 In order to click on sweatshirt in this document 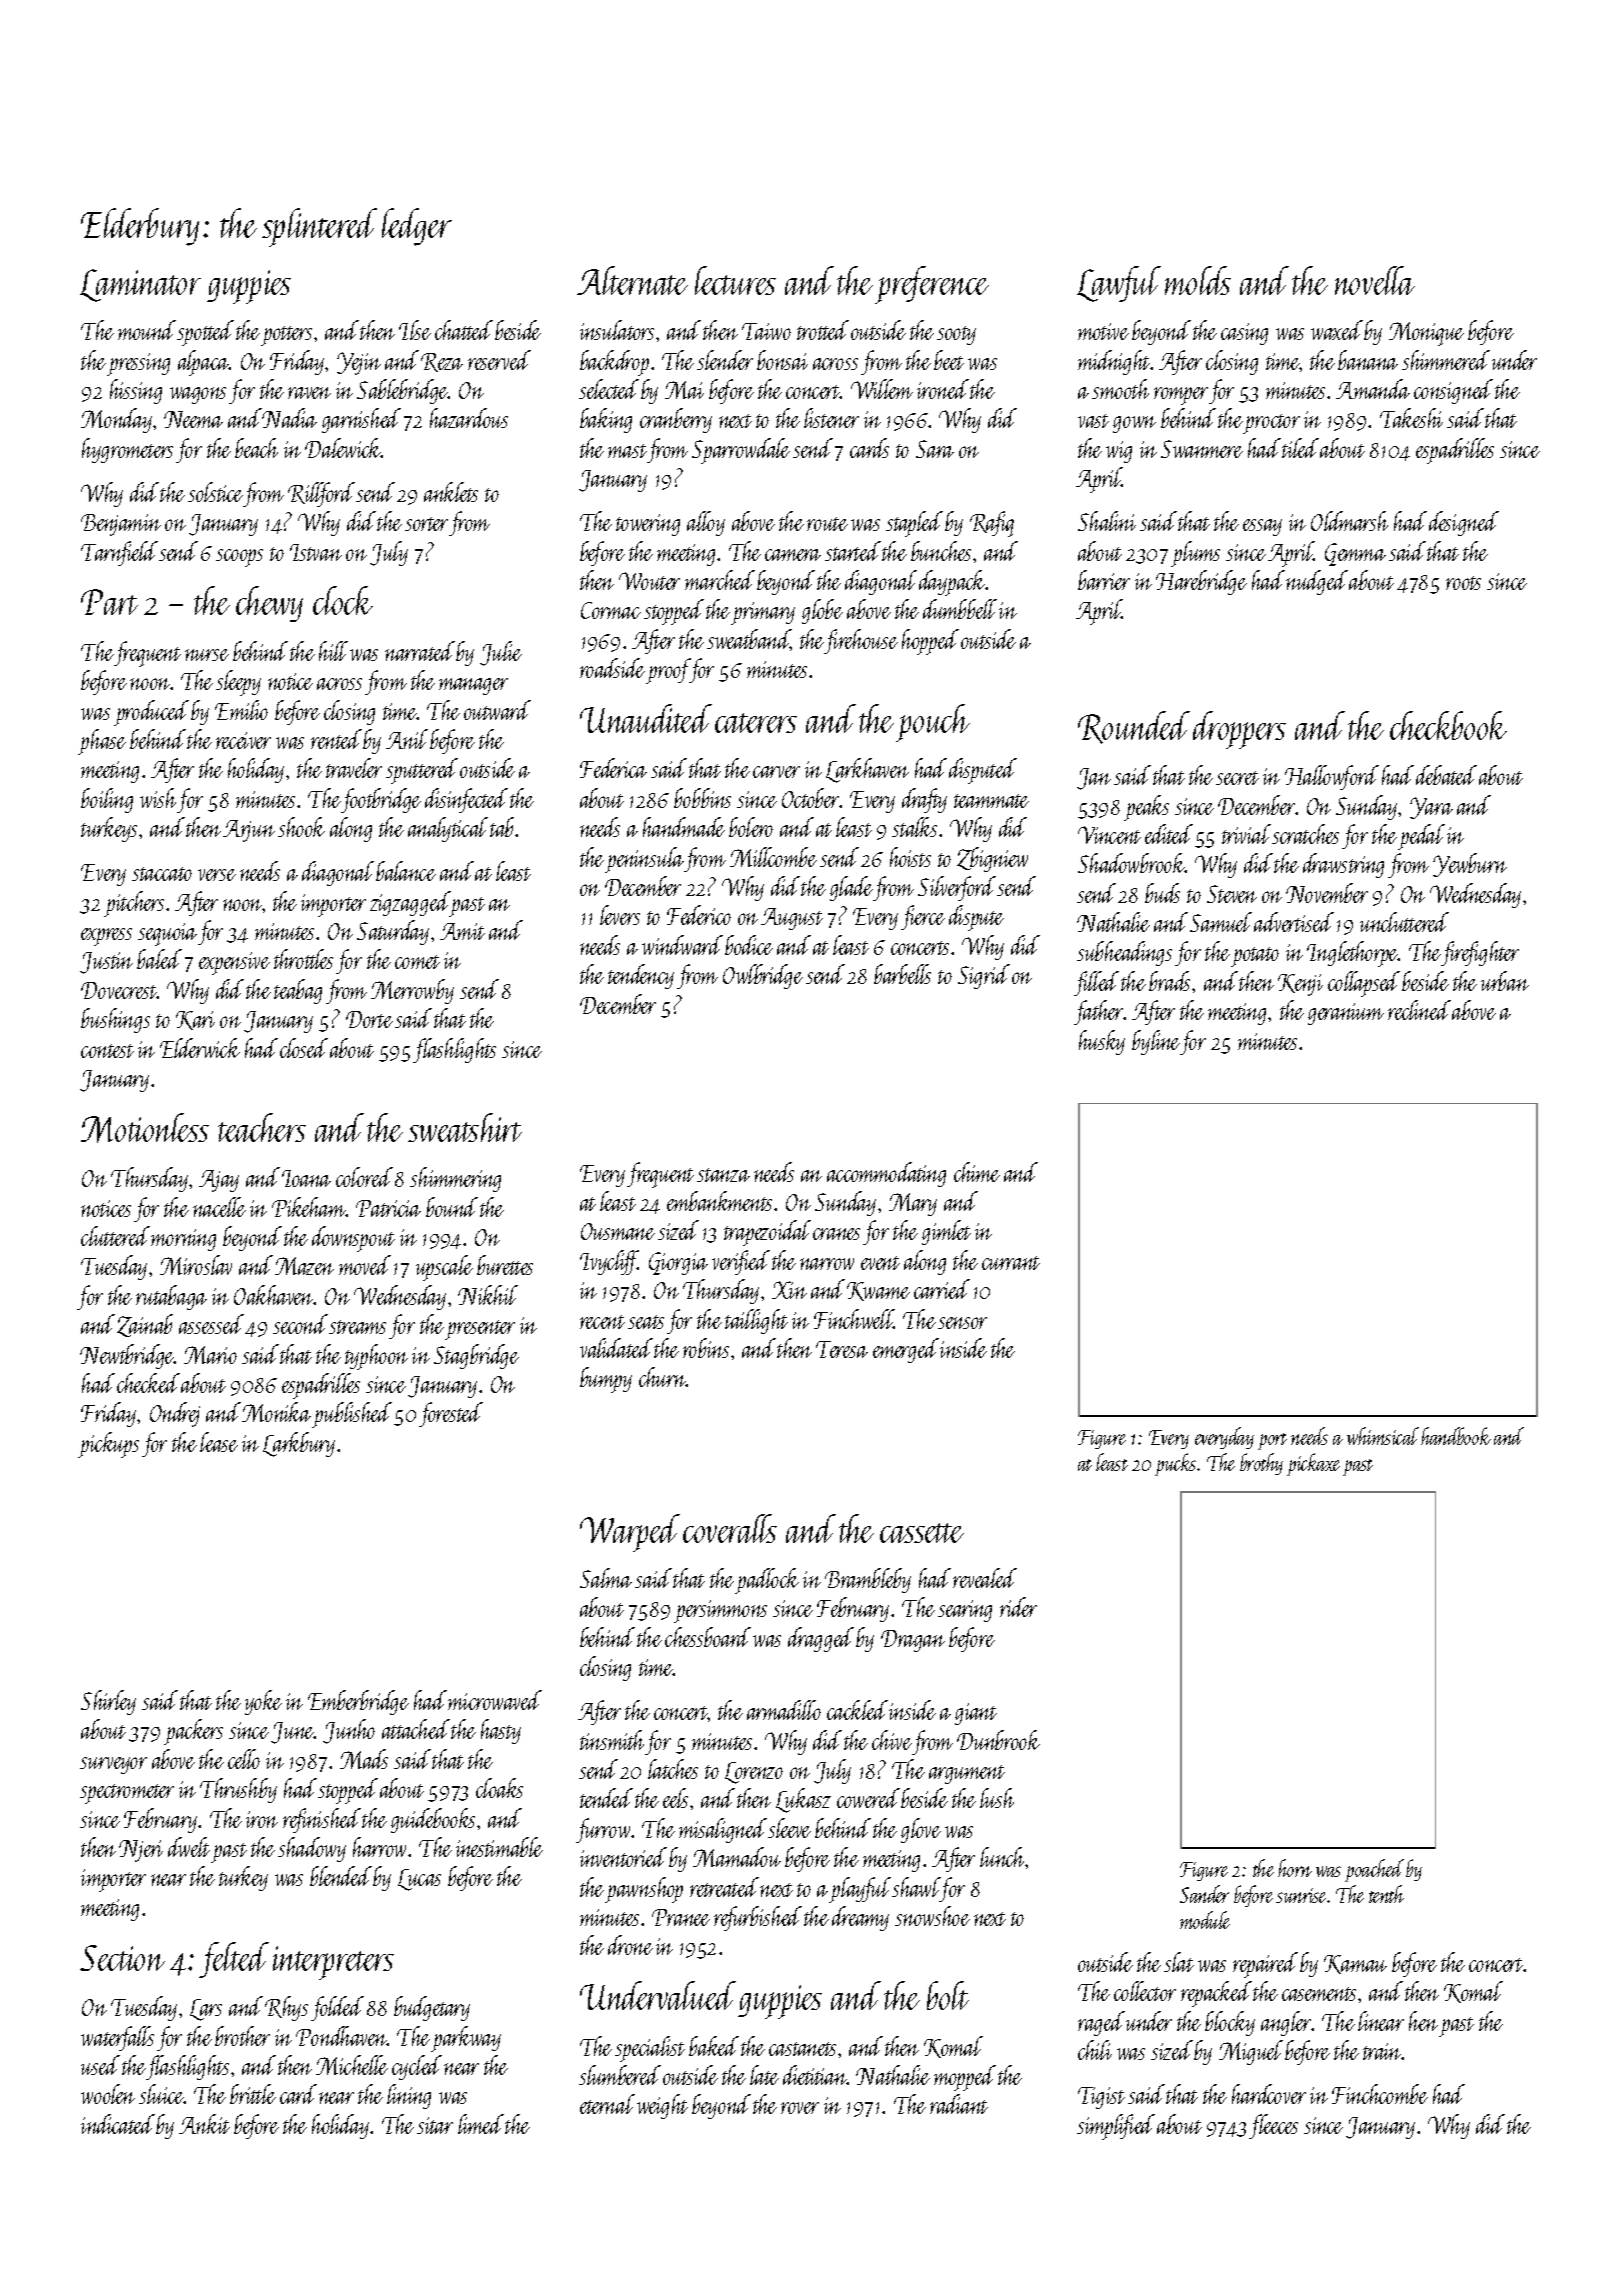, I will do `click(465, 1127)`.
